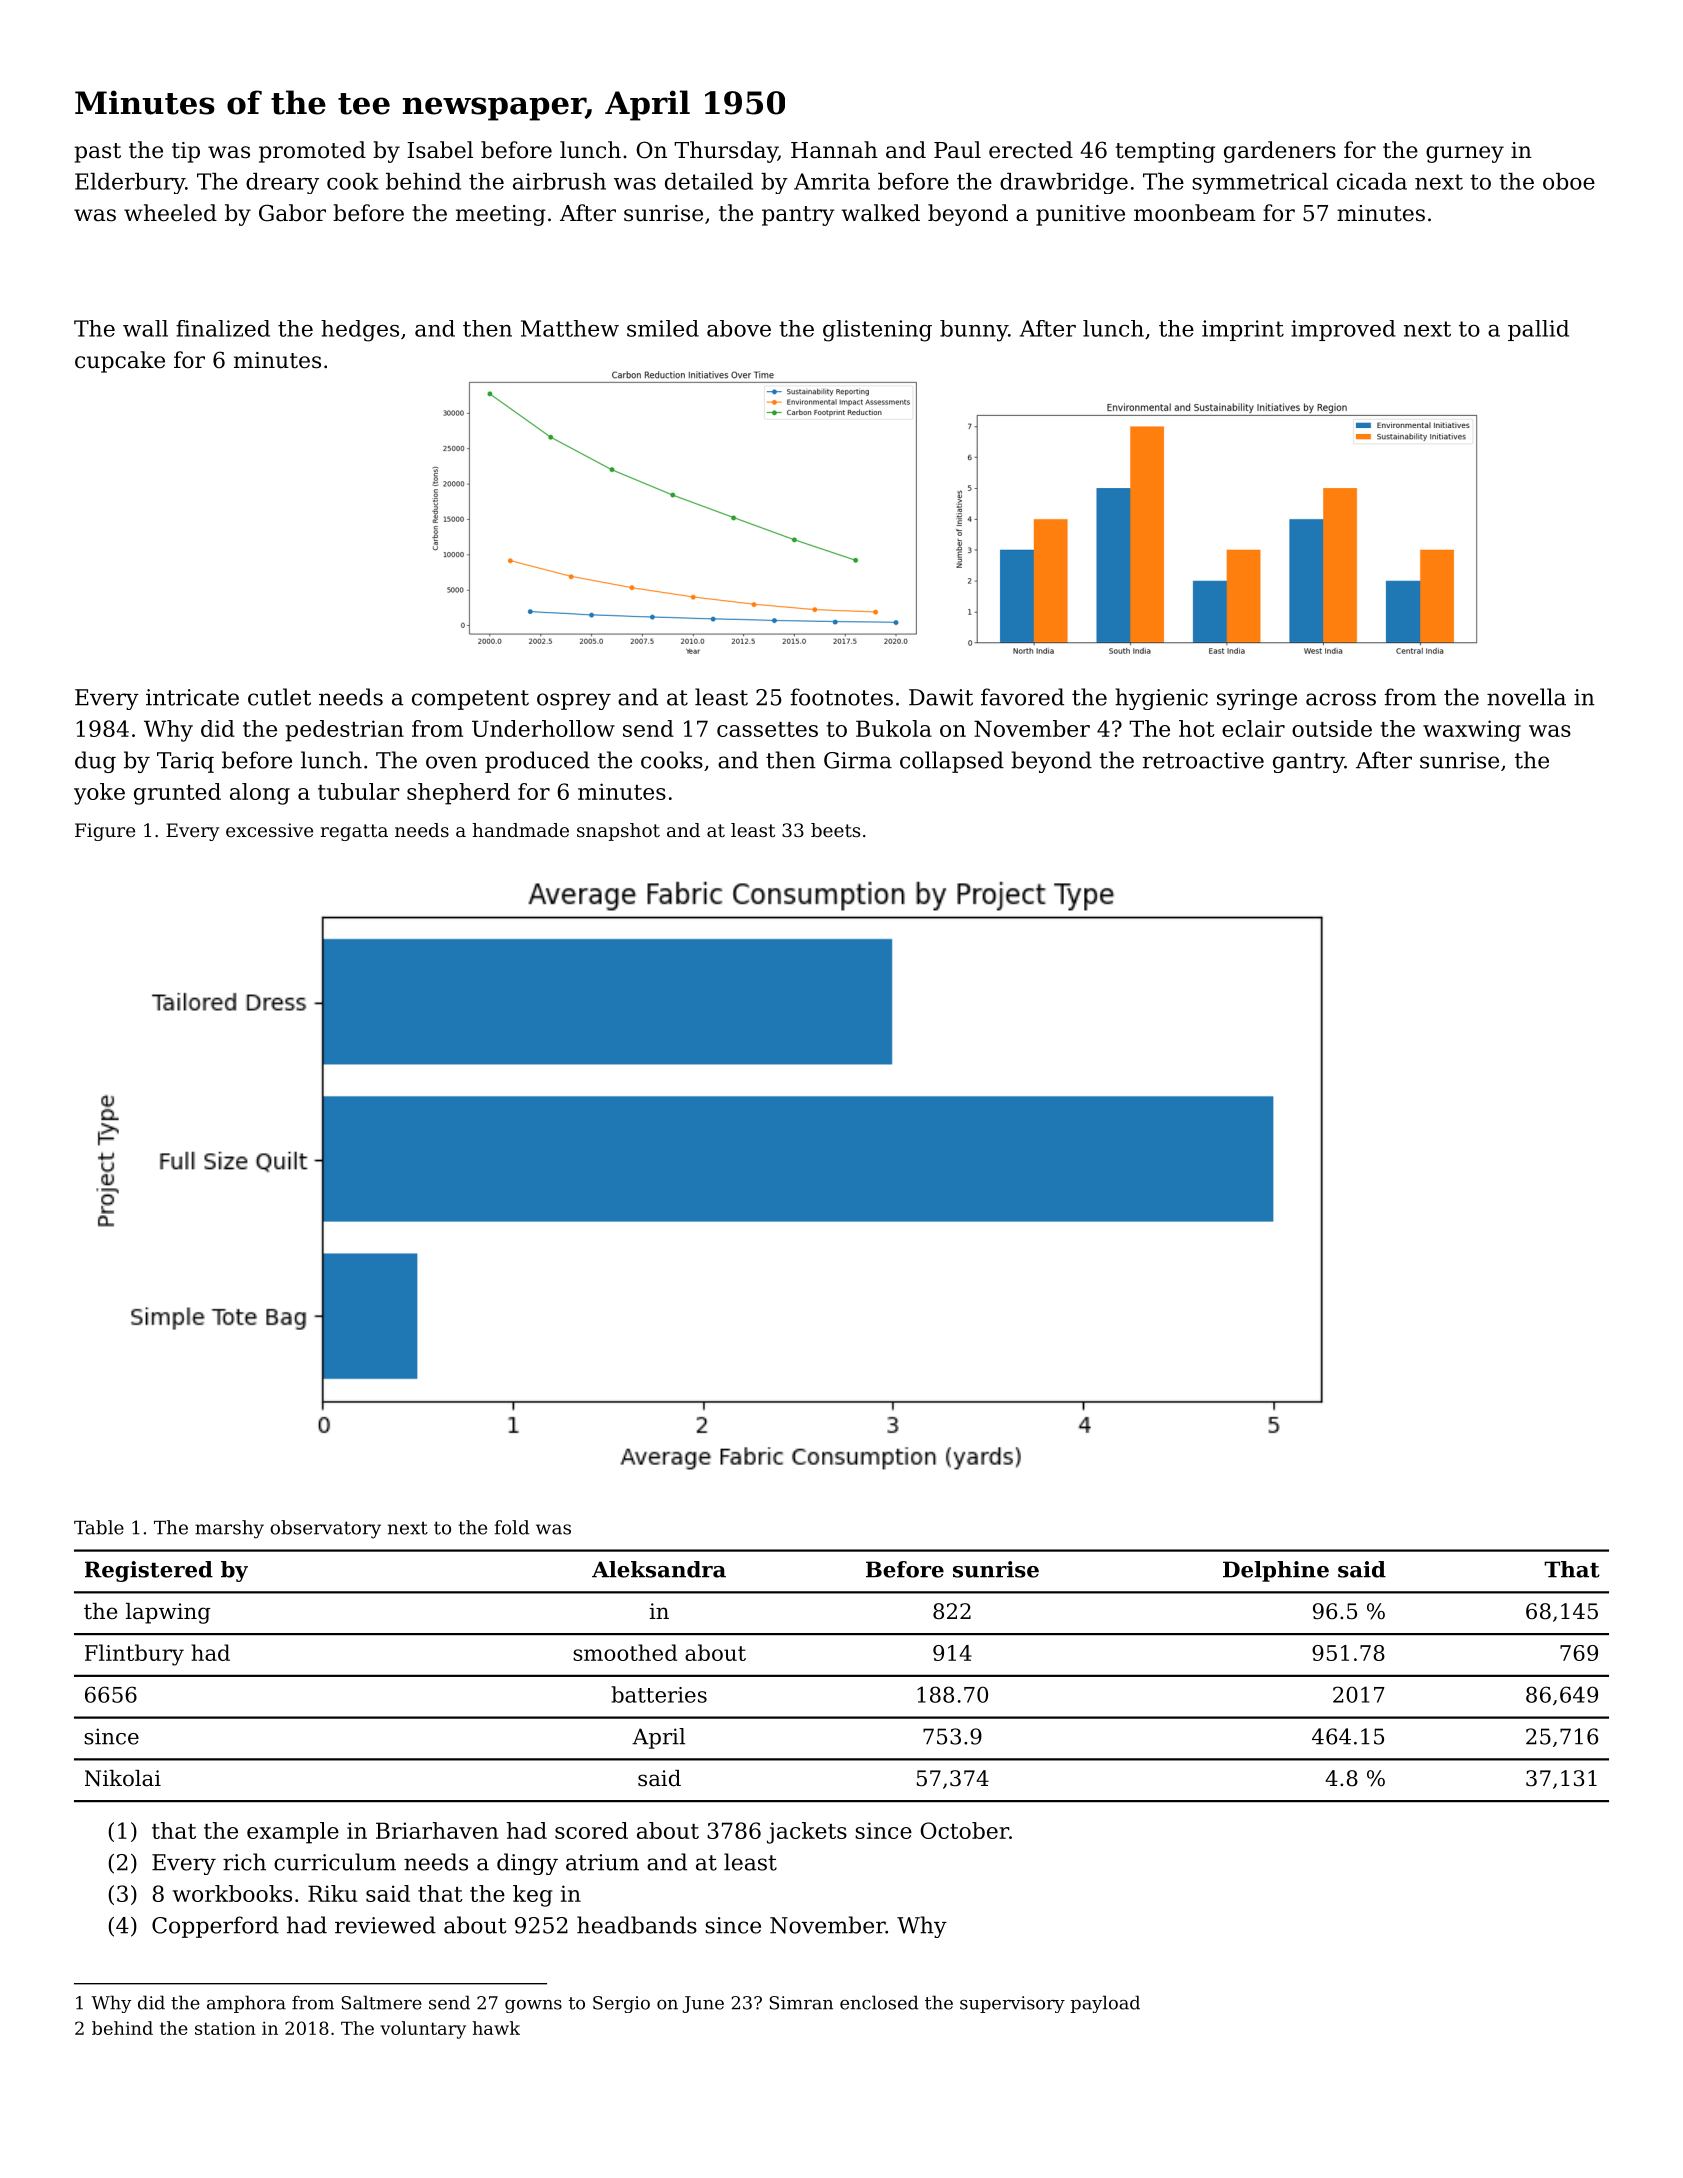  Describe the element at coordinates (879, 2002) in the page. I see `enclosed` at that location.
